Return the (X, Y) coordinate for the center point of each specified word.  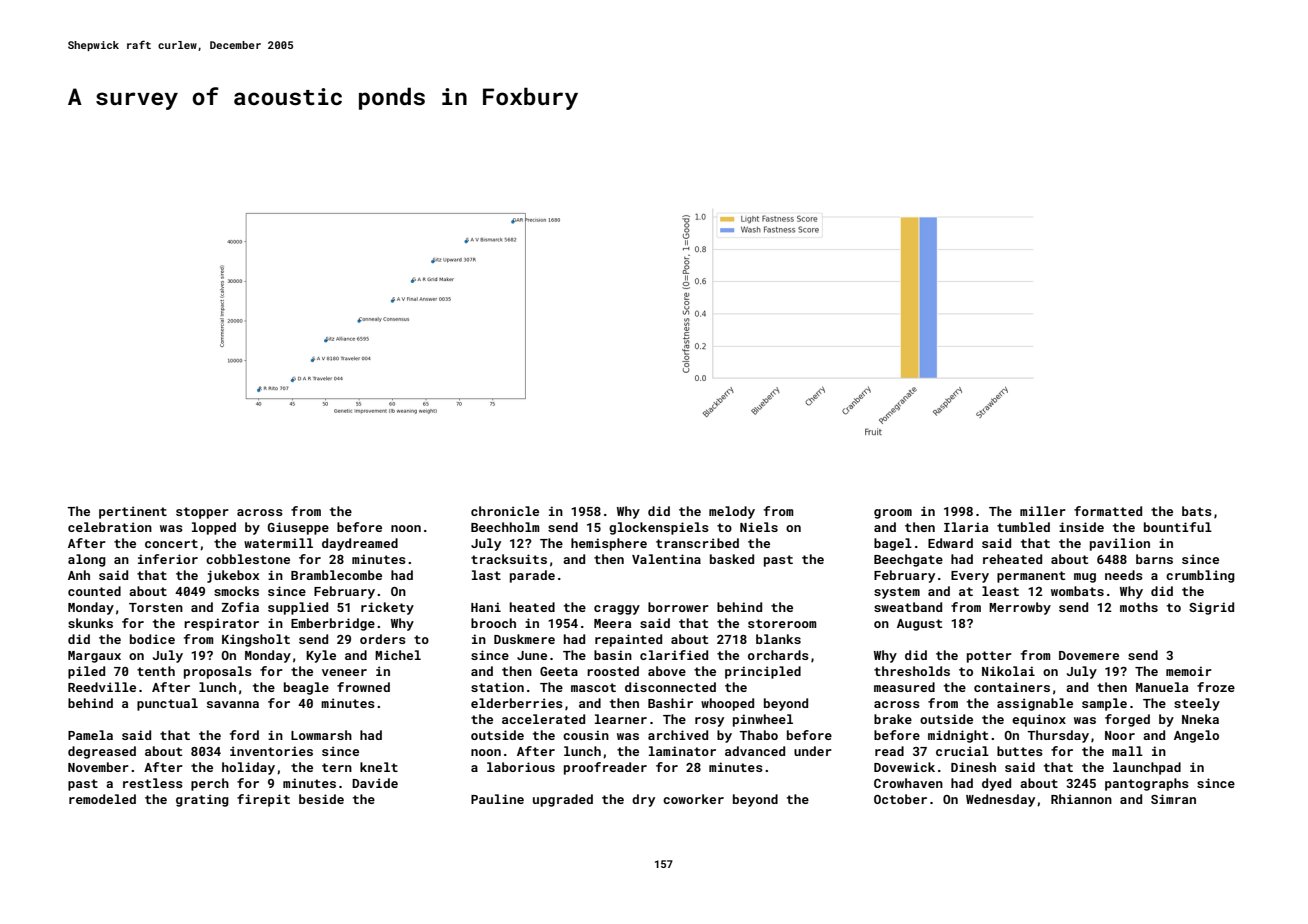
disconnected (670, 687)
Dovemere (1089, 655)
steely (1197, 704)
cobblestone (248, 559)
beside (321, 799)
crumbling (1200, 576)
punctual (167, 704)
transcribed (697, 543)
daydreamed (360, 544)
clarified (674, 655)
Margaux (94, 657)
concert (171, 543)
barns (1154, 559)
